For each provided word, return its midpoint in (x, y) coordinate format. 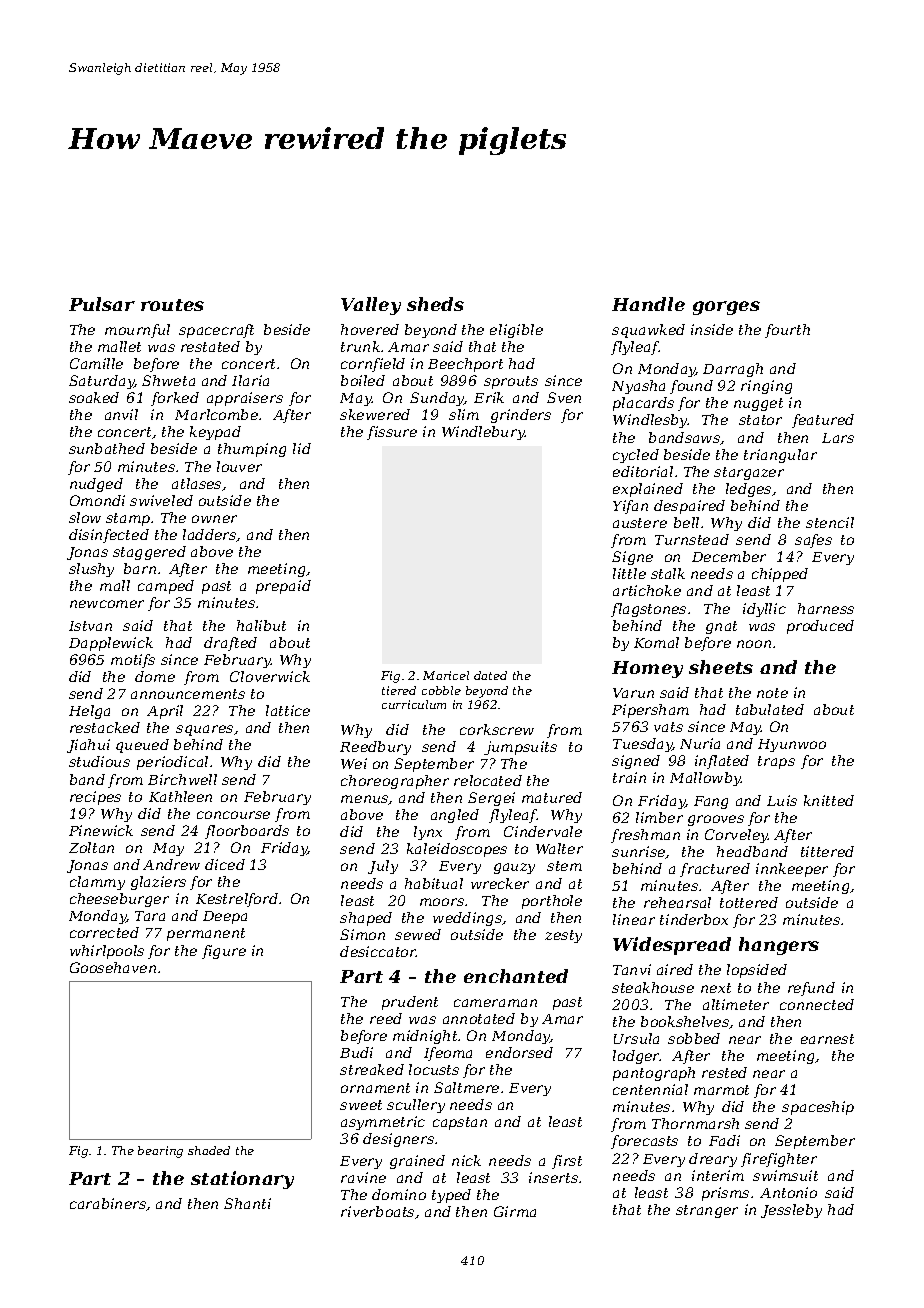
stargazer (749, 473)
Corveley (736, 836)
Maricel (446, 675)
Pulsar (102, 304)
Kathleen (180, 796)
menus (365, 800)
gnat (721, 627)
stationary (242, 1180)
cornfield (373, 365)
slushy (91, 570)
